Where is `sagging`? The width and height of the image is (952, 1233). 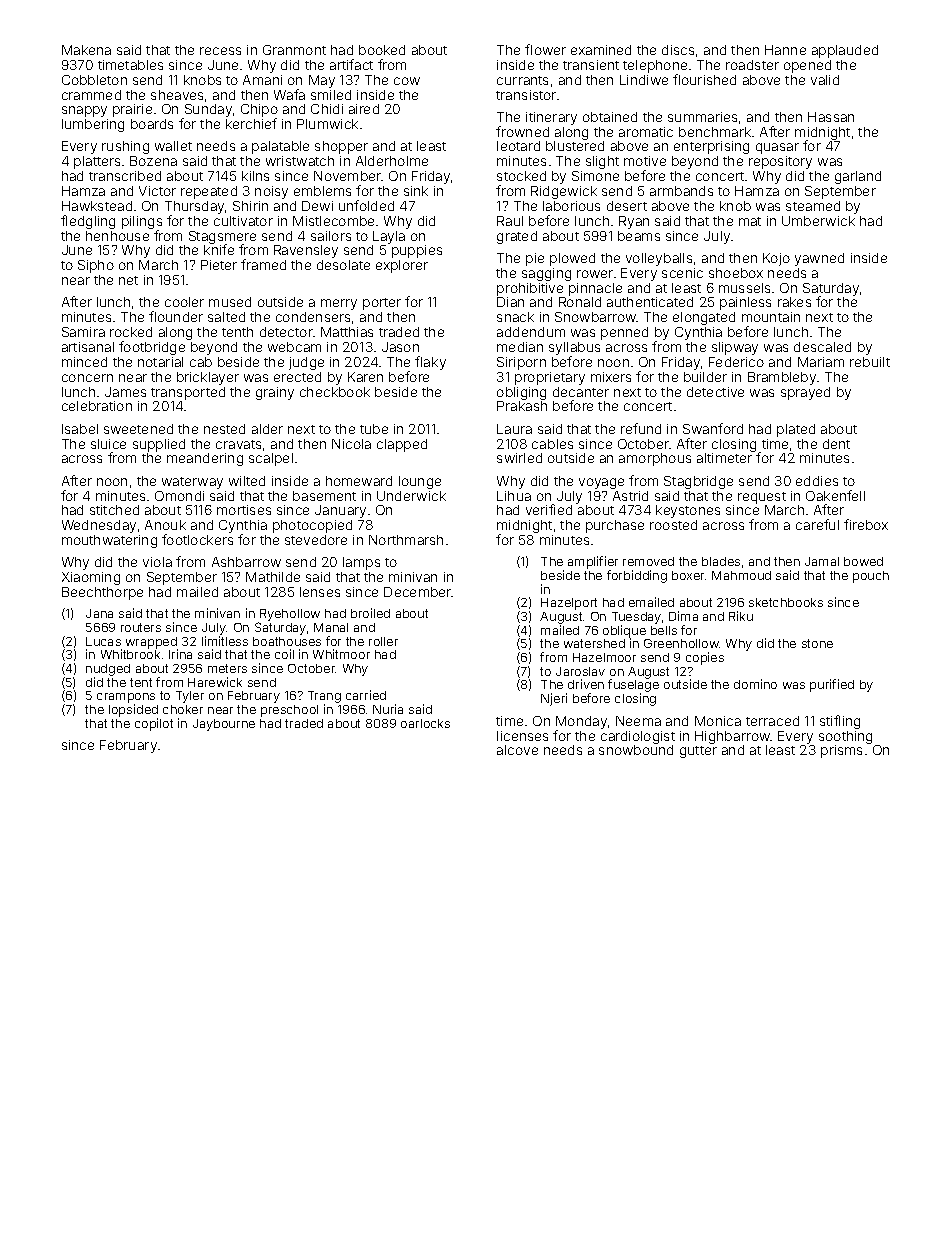
sagging is located at coordinates (546, 274).
